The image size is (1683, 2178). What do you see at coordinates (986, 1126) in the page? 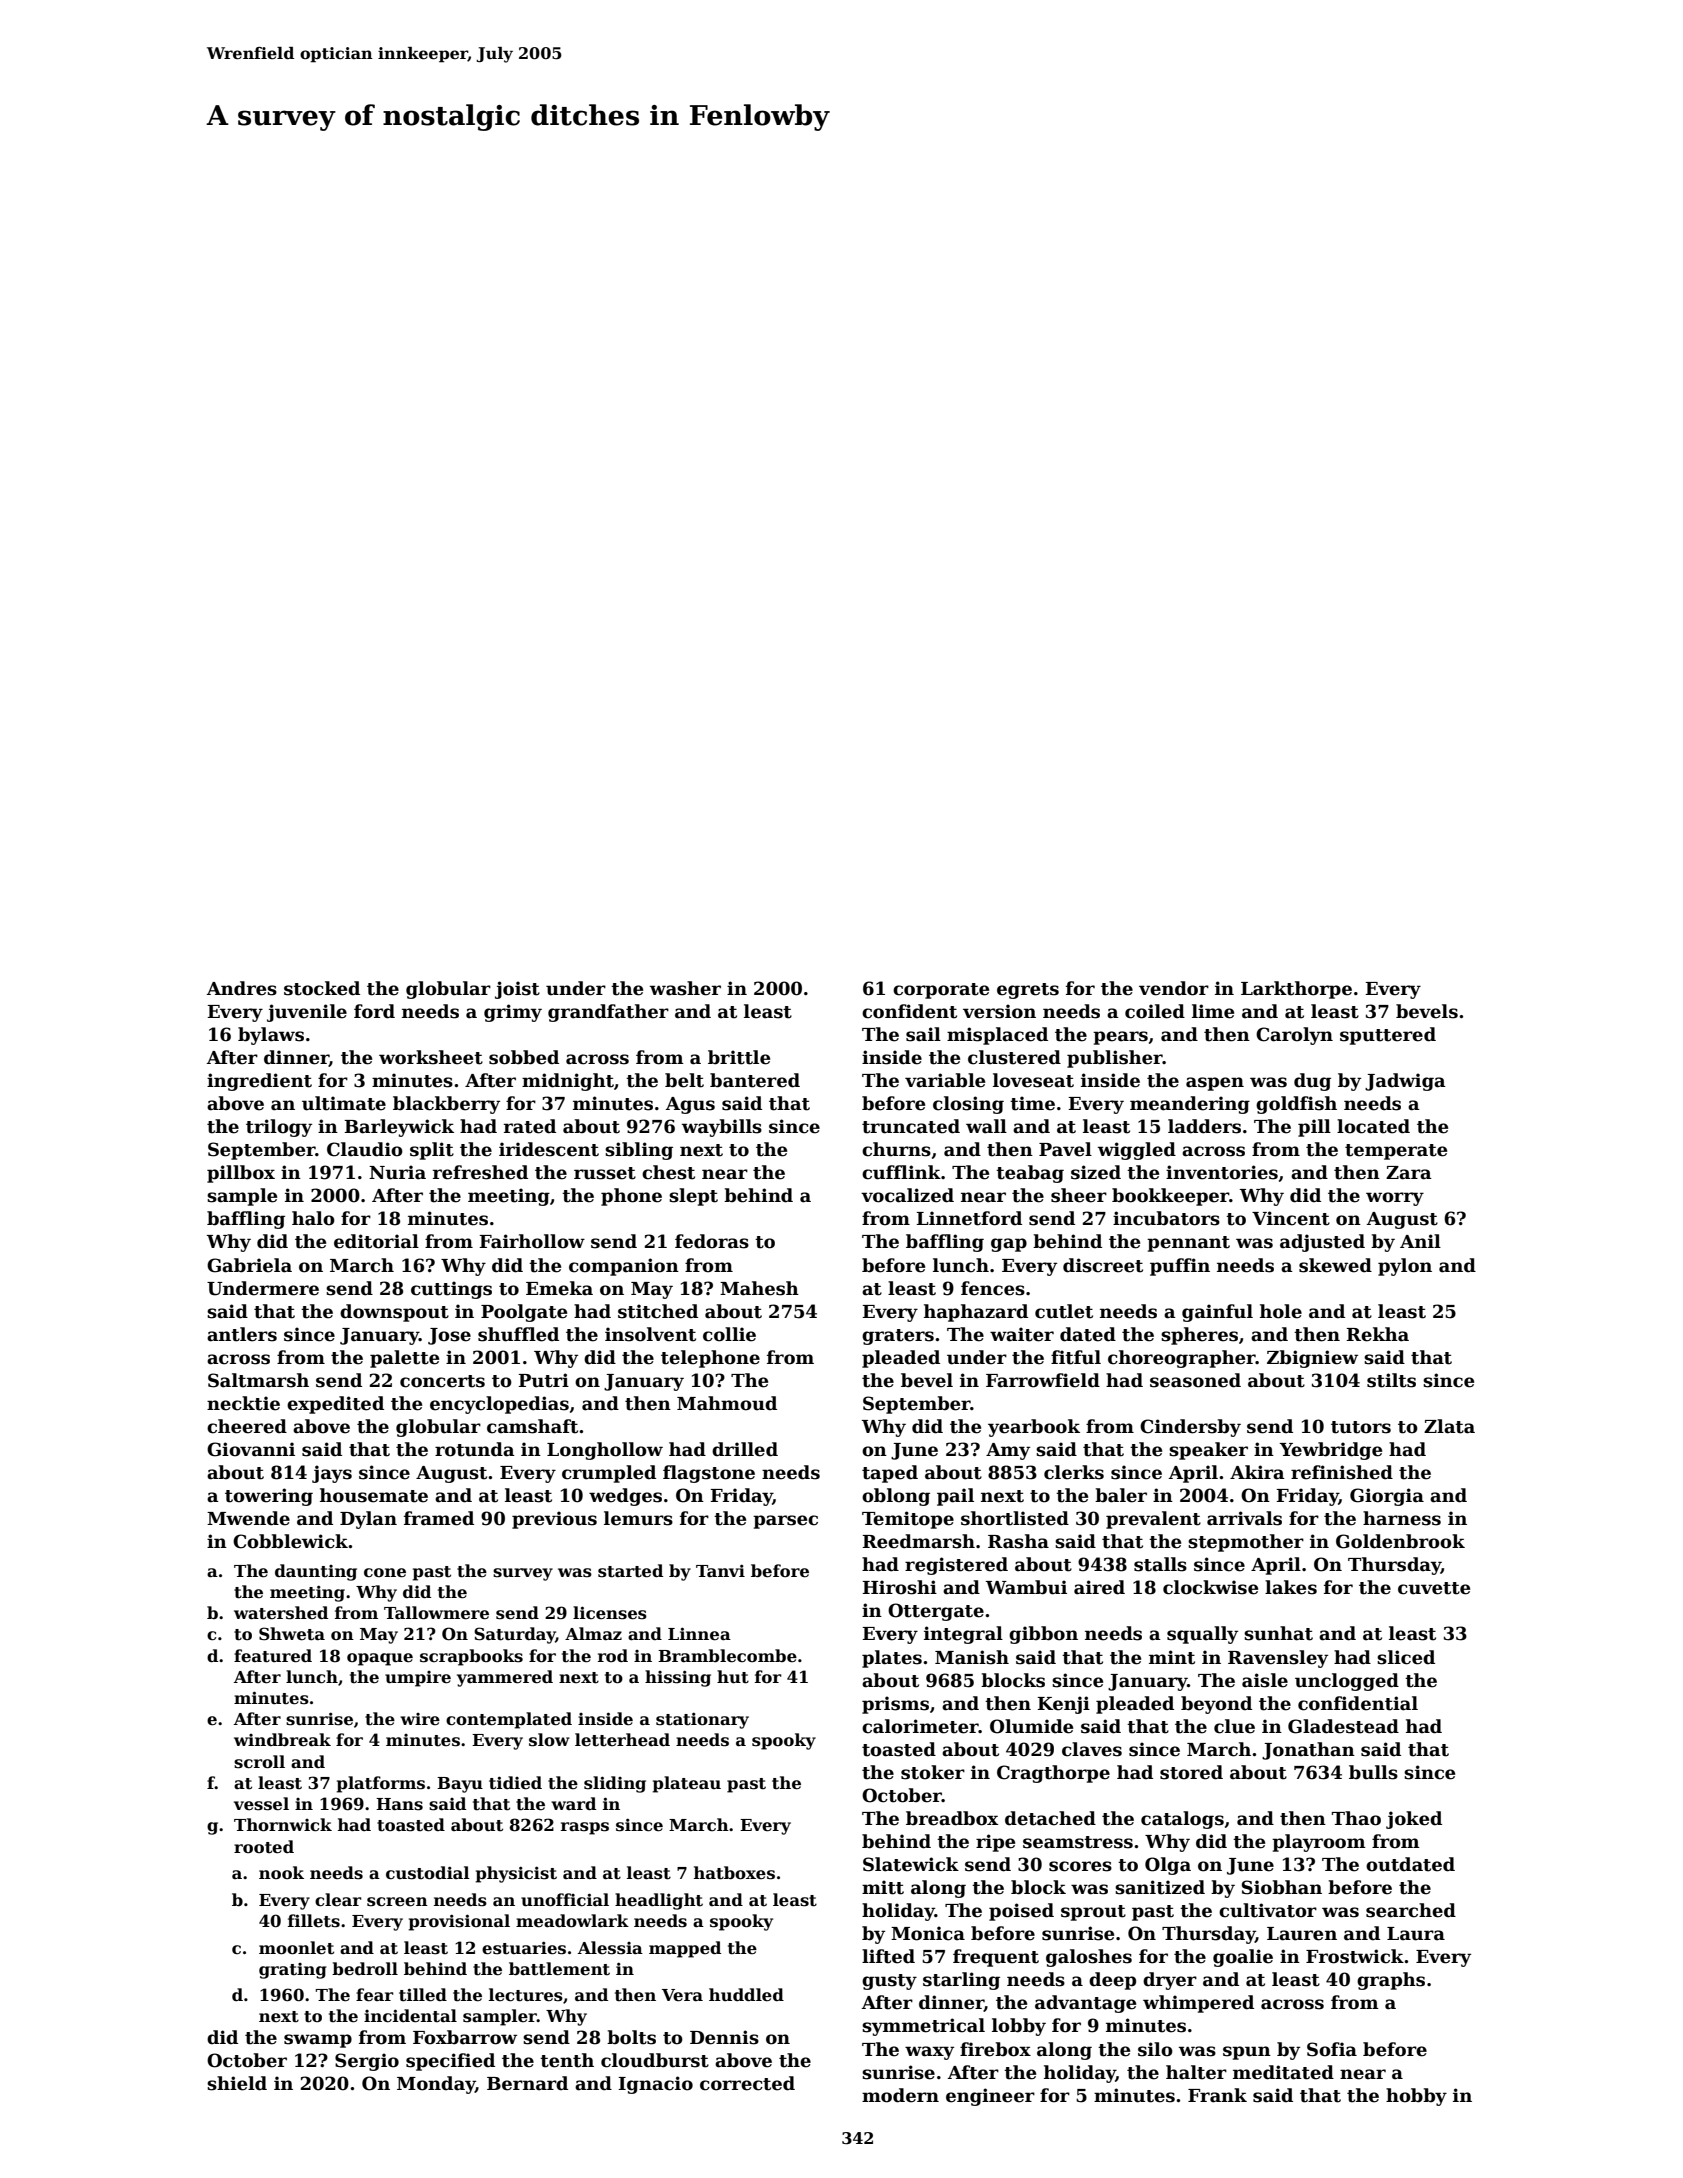
I see `wall` at bounding box center [986, 1126].
